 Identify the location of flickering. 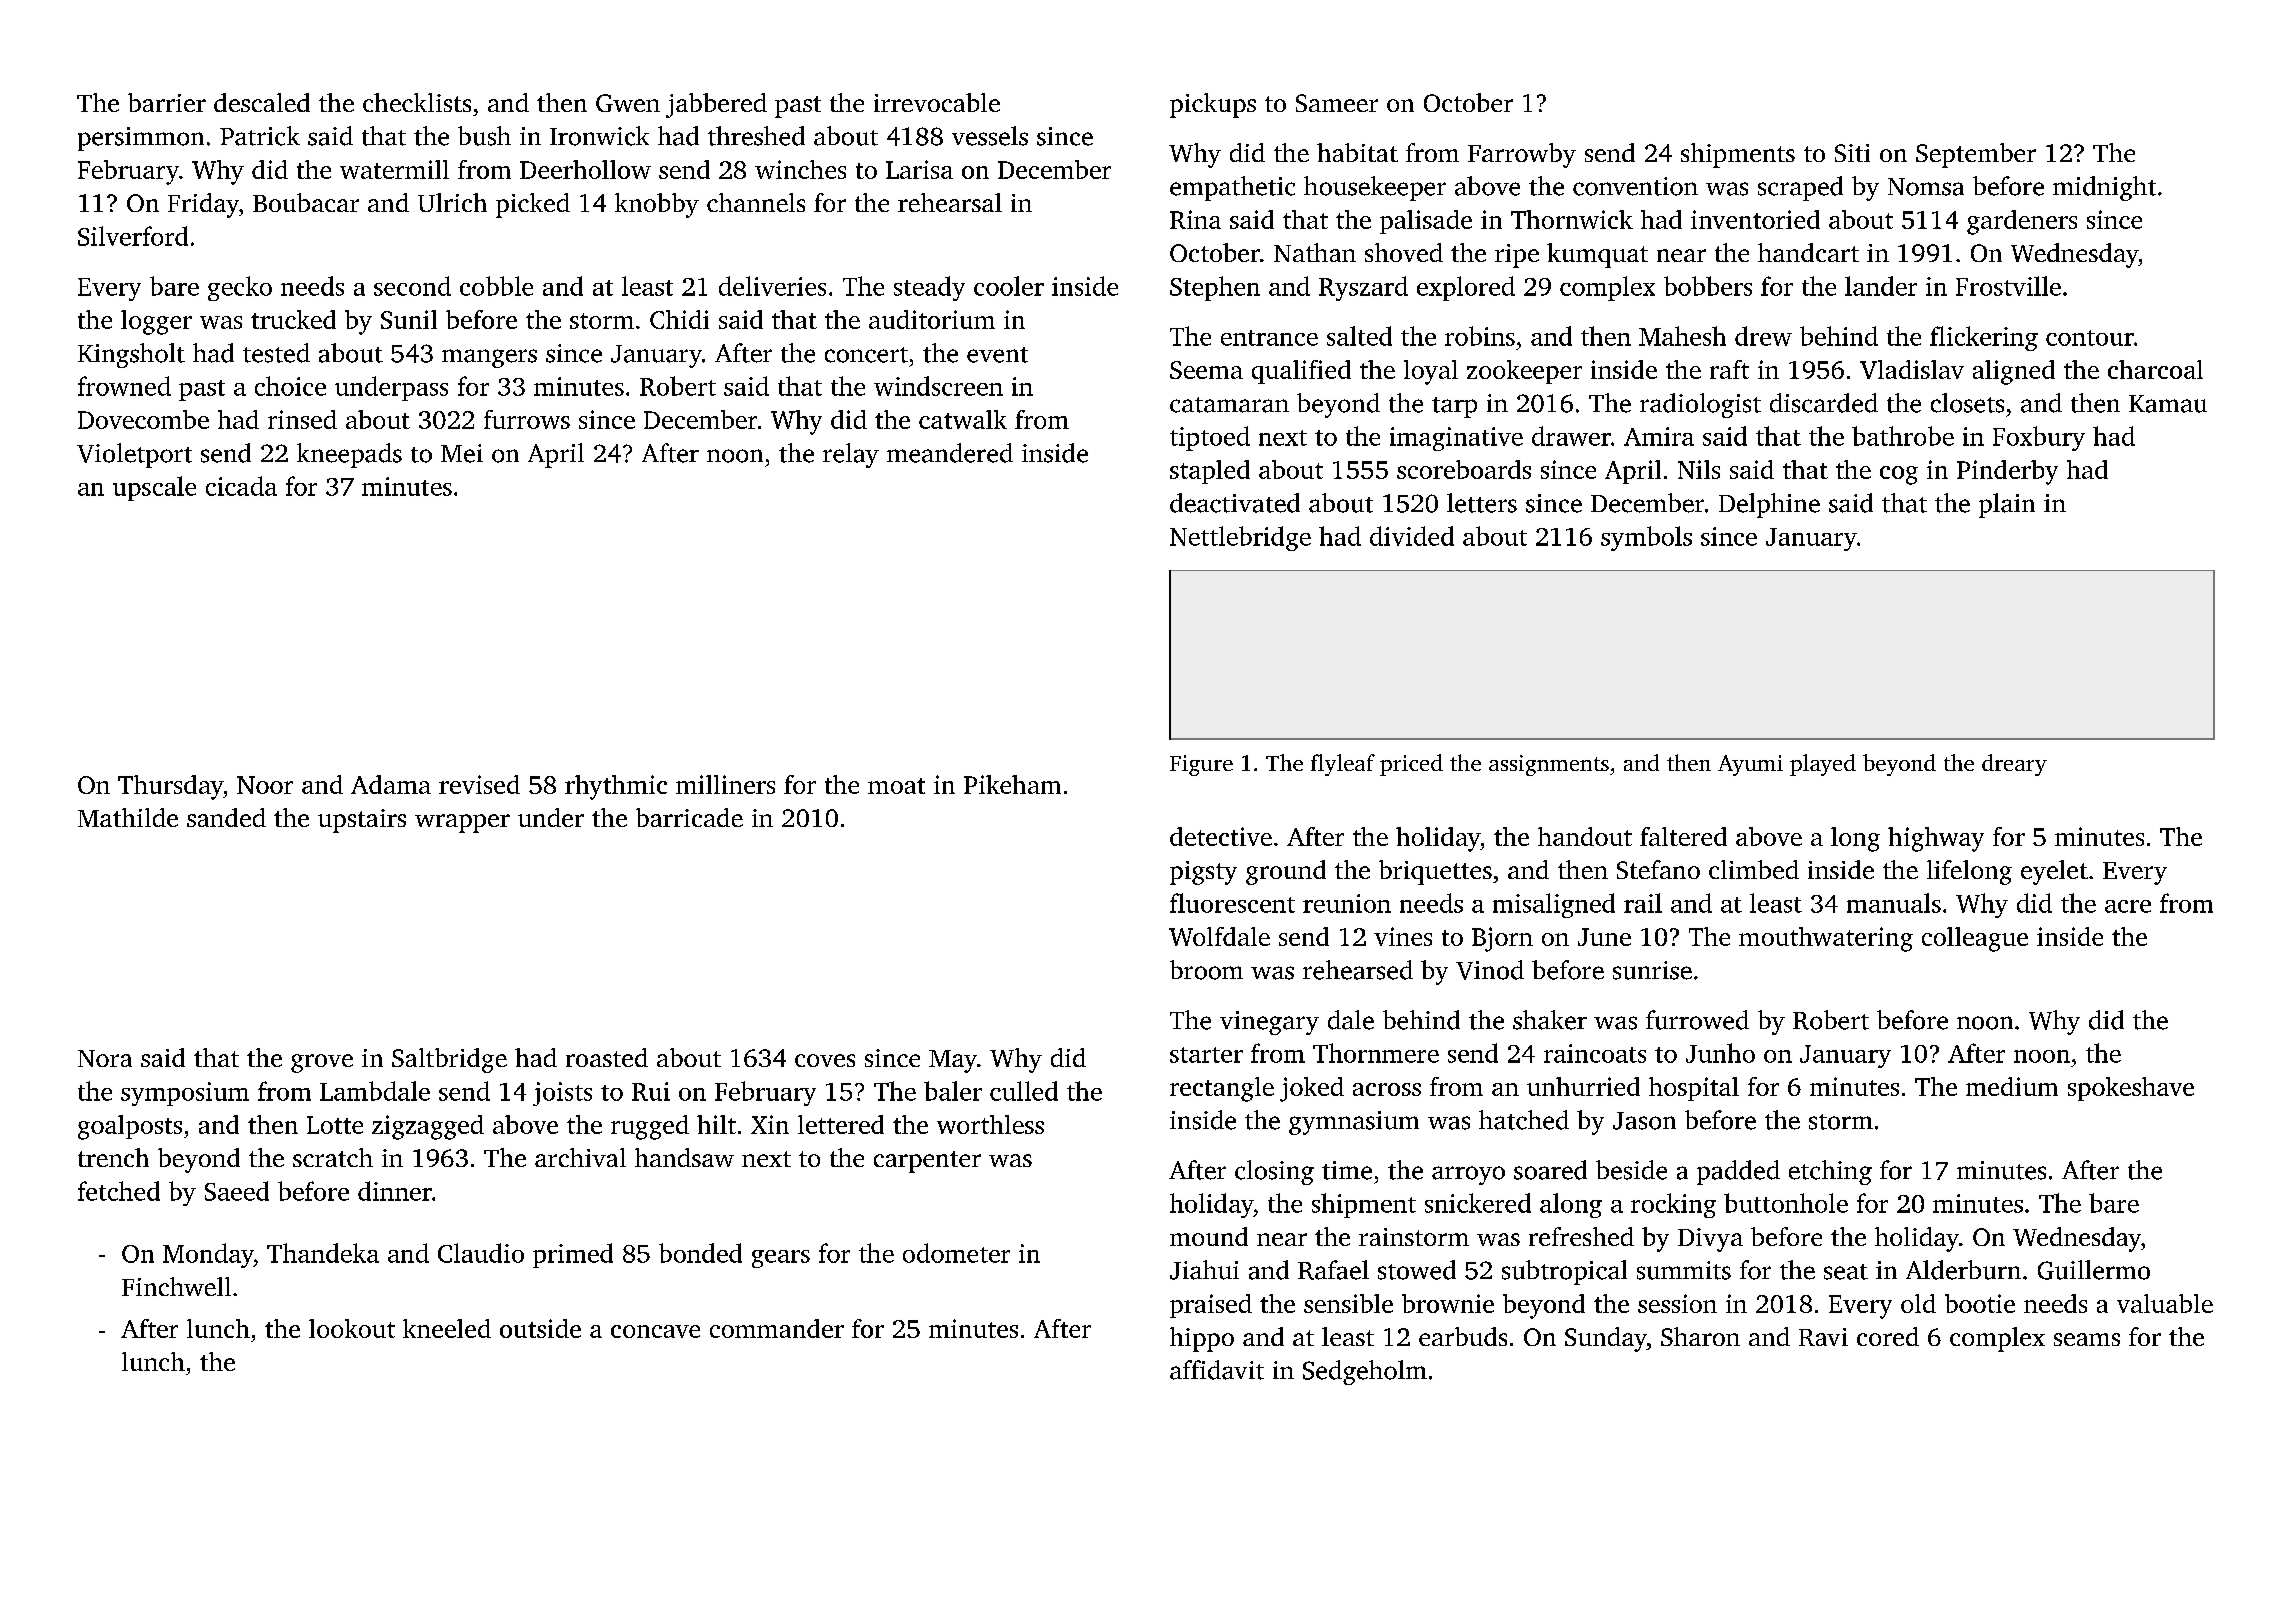
(1984, 338).
